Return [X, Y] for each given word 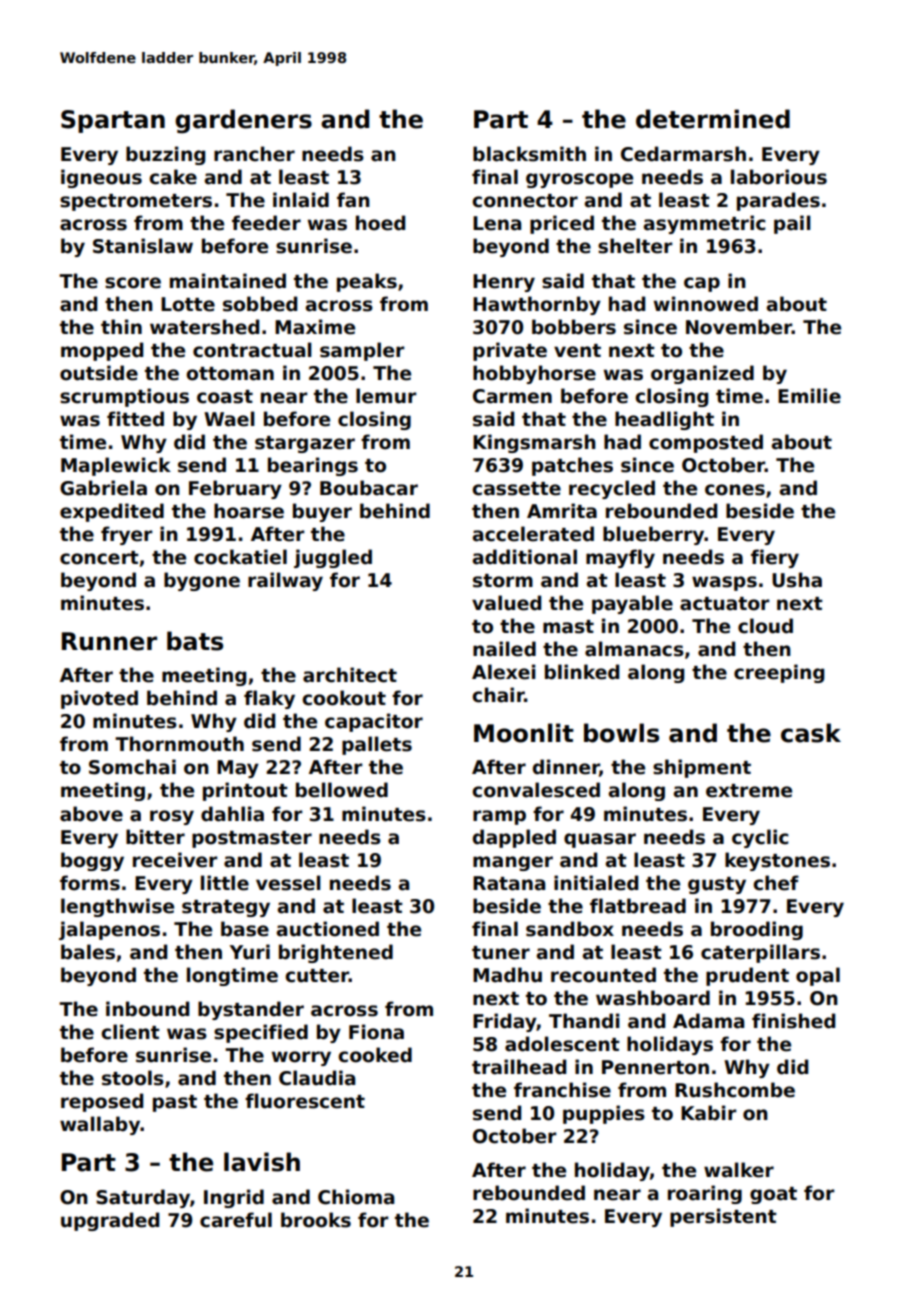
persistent [723, 1217]
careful [236, 1220]
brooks [316, 1220]
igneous [101, 178]
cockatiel [240, 557]
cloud [765, 626]
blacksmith [529, 154]
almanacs [634, 649]
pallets [377, 745]
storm [503, 581]
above [91, 814]
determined [713, 119]
